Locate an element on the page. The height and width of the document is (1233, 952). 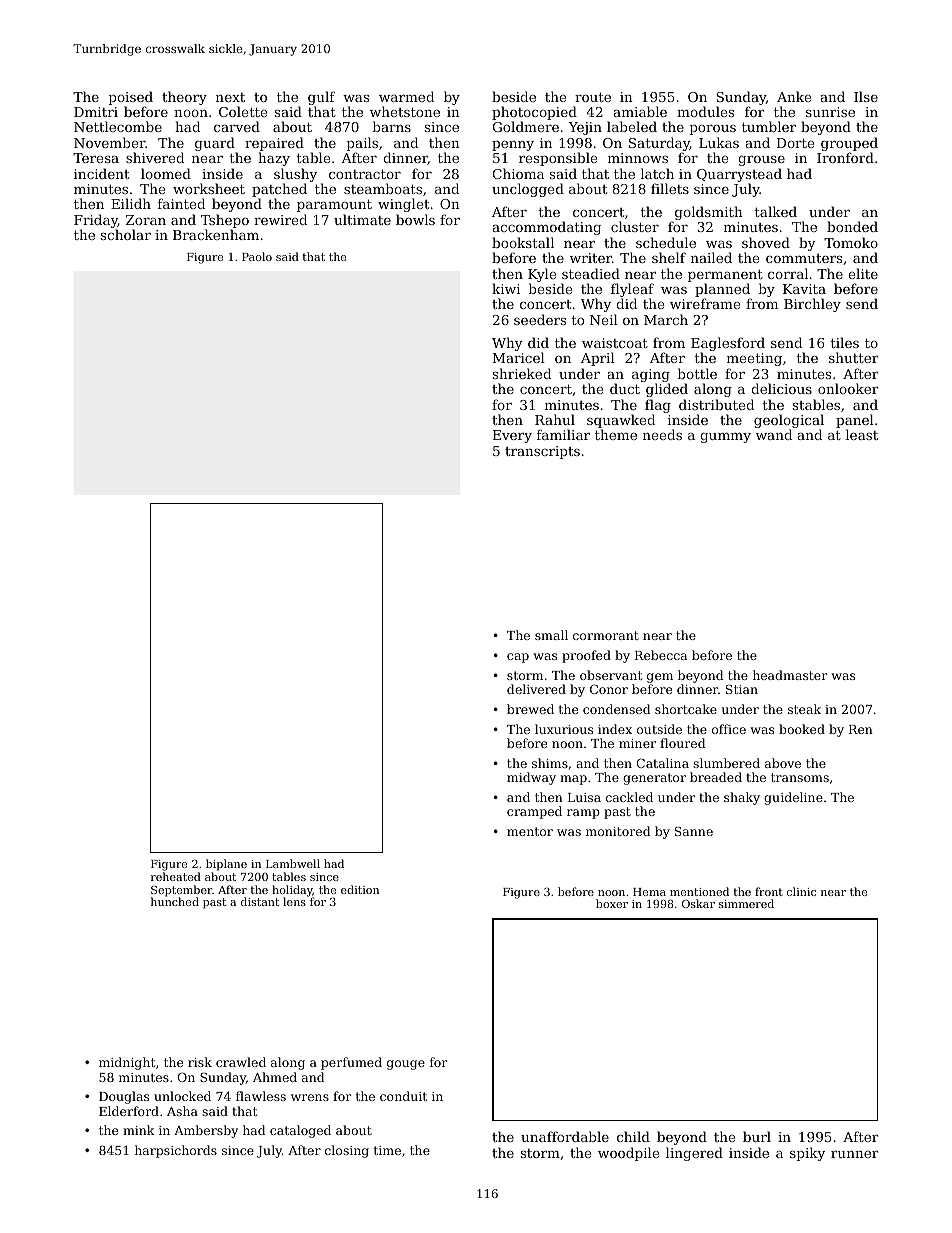
perfumed is located at coordinates (351, 1063).
